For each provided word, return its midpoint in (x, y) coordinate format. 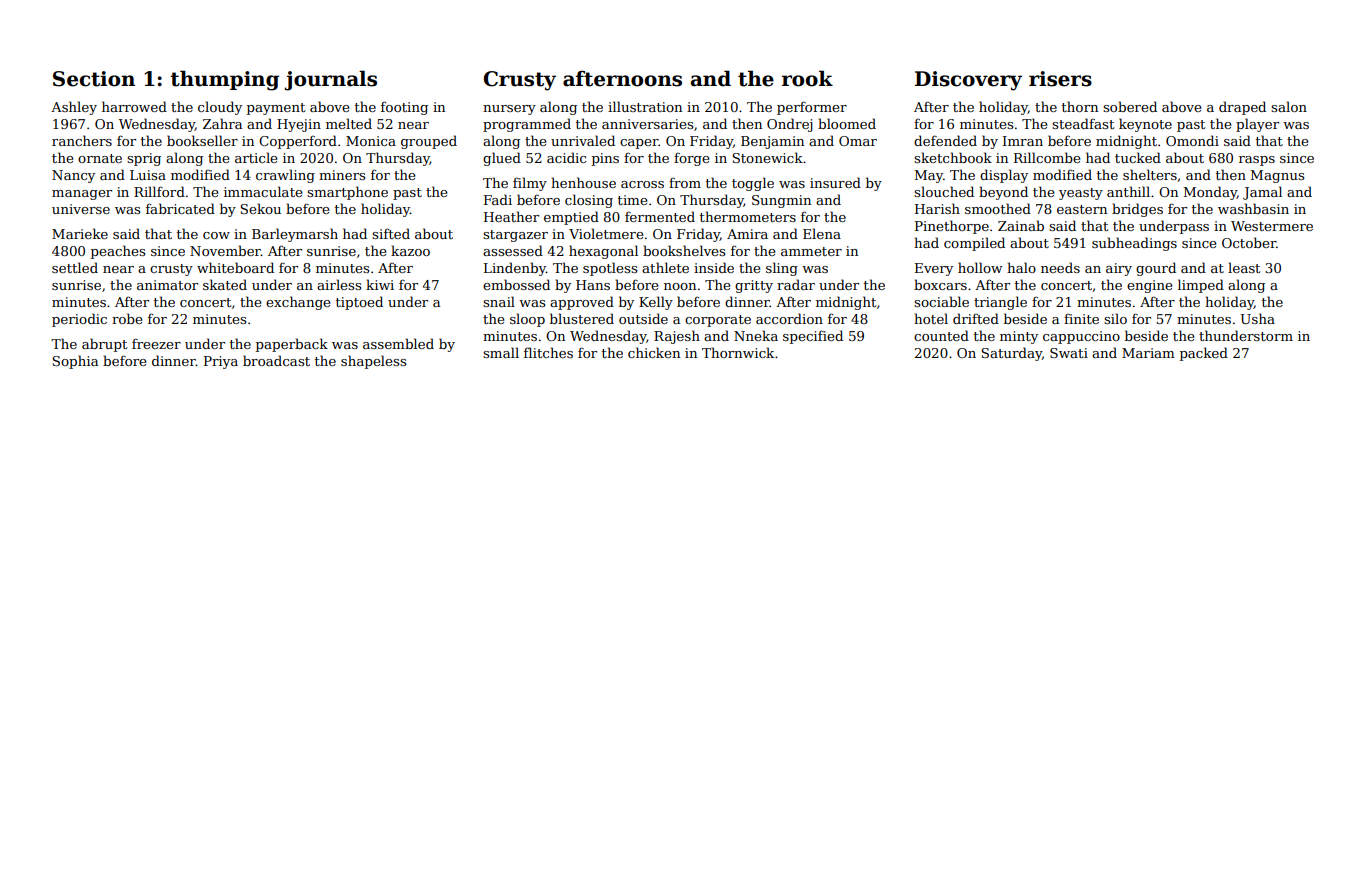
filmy (530, 184)
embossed (516, 284)
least (1244, 267)
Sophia (75, 362)
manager (82, 195)
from (685, 183)
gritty (754, 286)
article (256, 157)
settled (75, 267)
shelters (1150, 174)
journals (331, 80)
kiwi (380, 284)
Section (94, 79)
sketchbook (953, 157)
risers (1060, 79)
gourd (1156, 269)
